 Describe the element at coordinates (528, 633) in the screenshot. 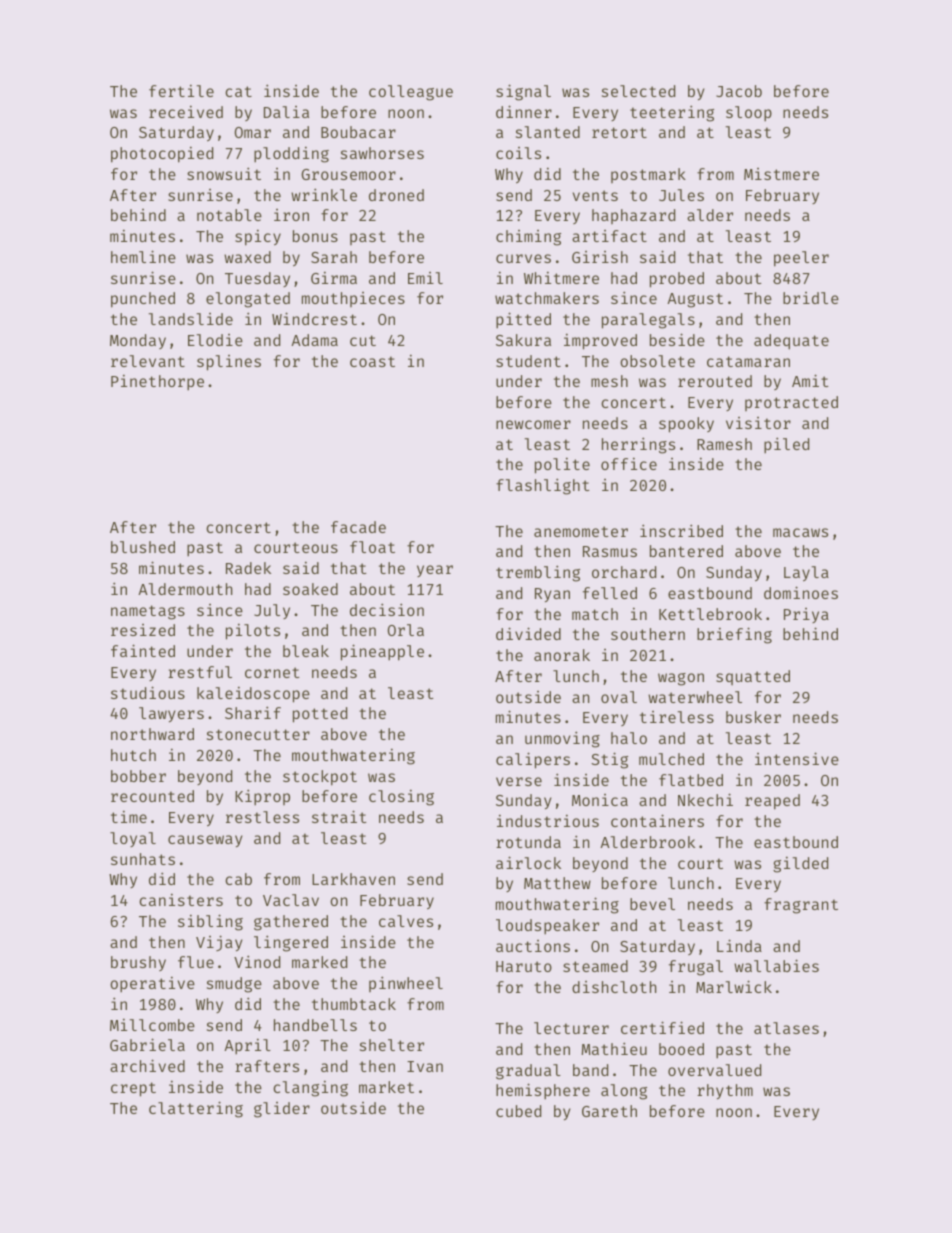

I see `divided` at that location.
